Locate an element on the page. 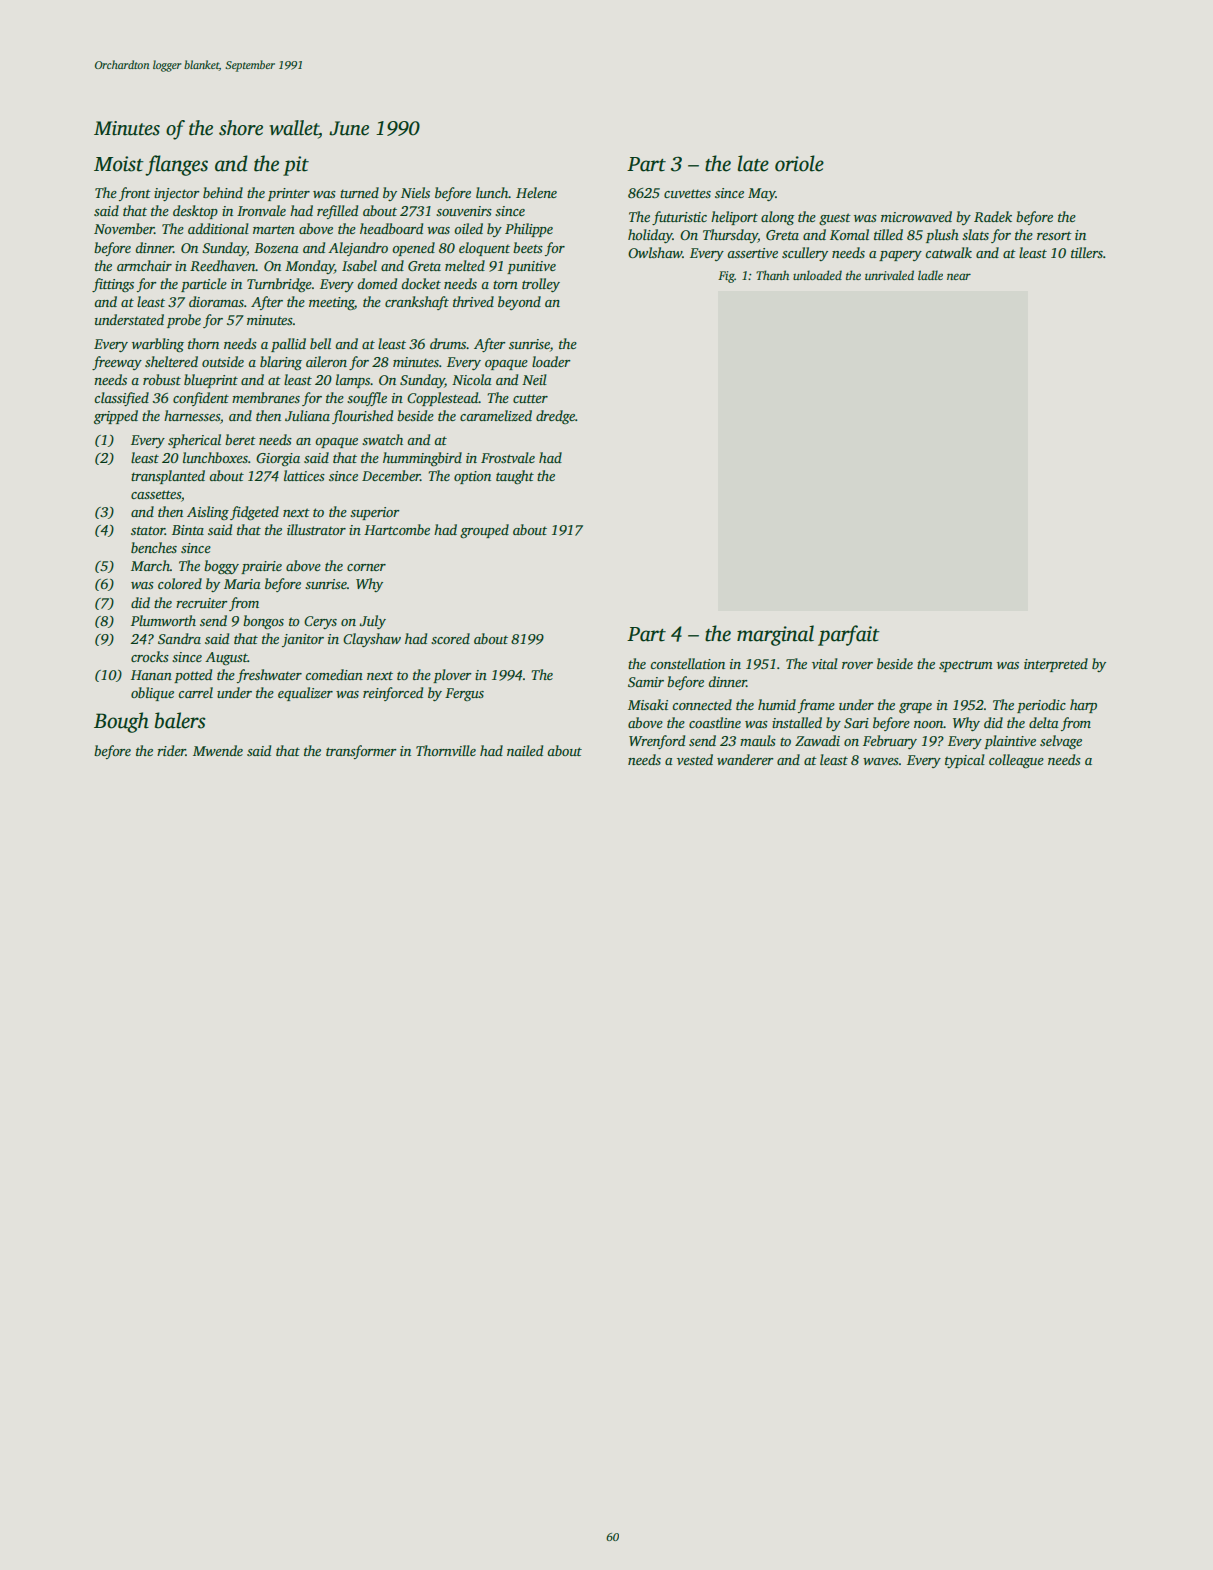 This page has height=1570, width=1213. taught is located at coordinates (515, 477).
